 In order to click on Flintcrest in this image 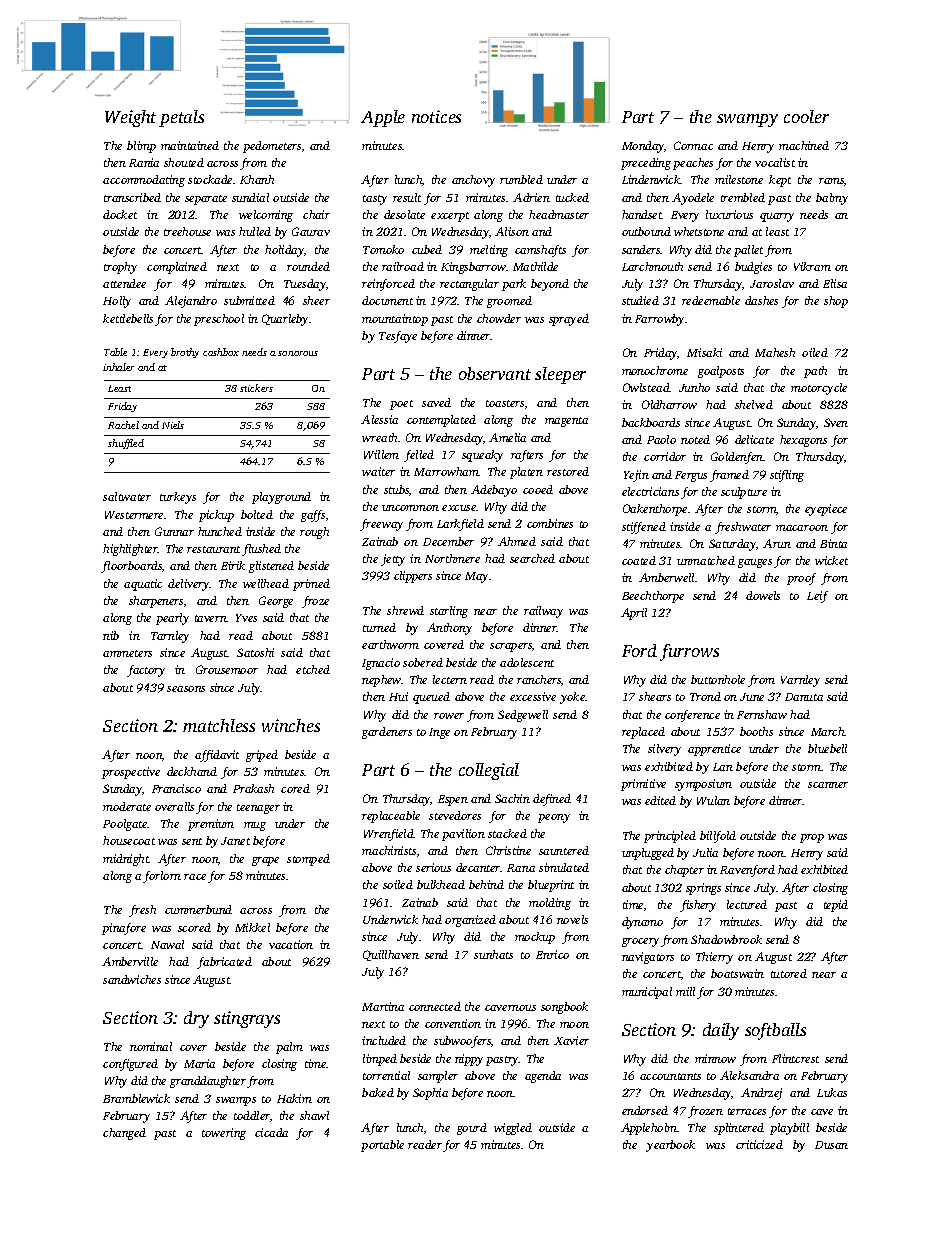, I will do `click(795, 1058)`.
